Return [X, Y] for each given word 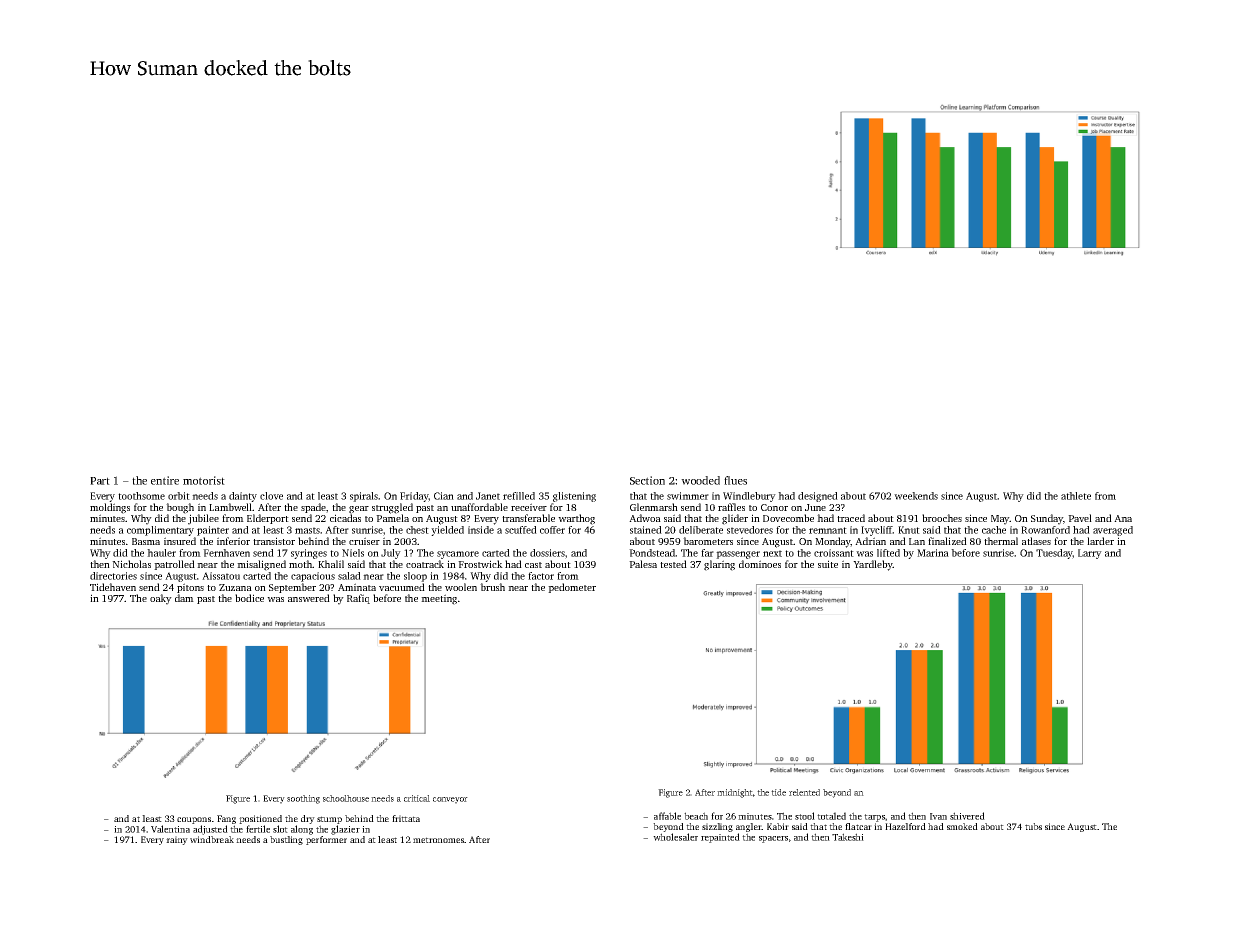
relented [804, 792]
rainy [177, 840]
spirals [364, 497]
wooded [700, 480]
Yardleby [873, 565]
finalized [947, 541]
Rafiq [358, 599]
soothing [303, 799]
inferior [233, 541]
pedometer [572, 588]
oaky [161, 599]
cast [533, 565]
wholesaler [675, 837]
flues [735, 480]
